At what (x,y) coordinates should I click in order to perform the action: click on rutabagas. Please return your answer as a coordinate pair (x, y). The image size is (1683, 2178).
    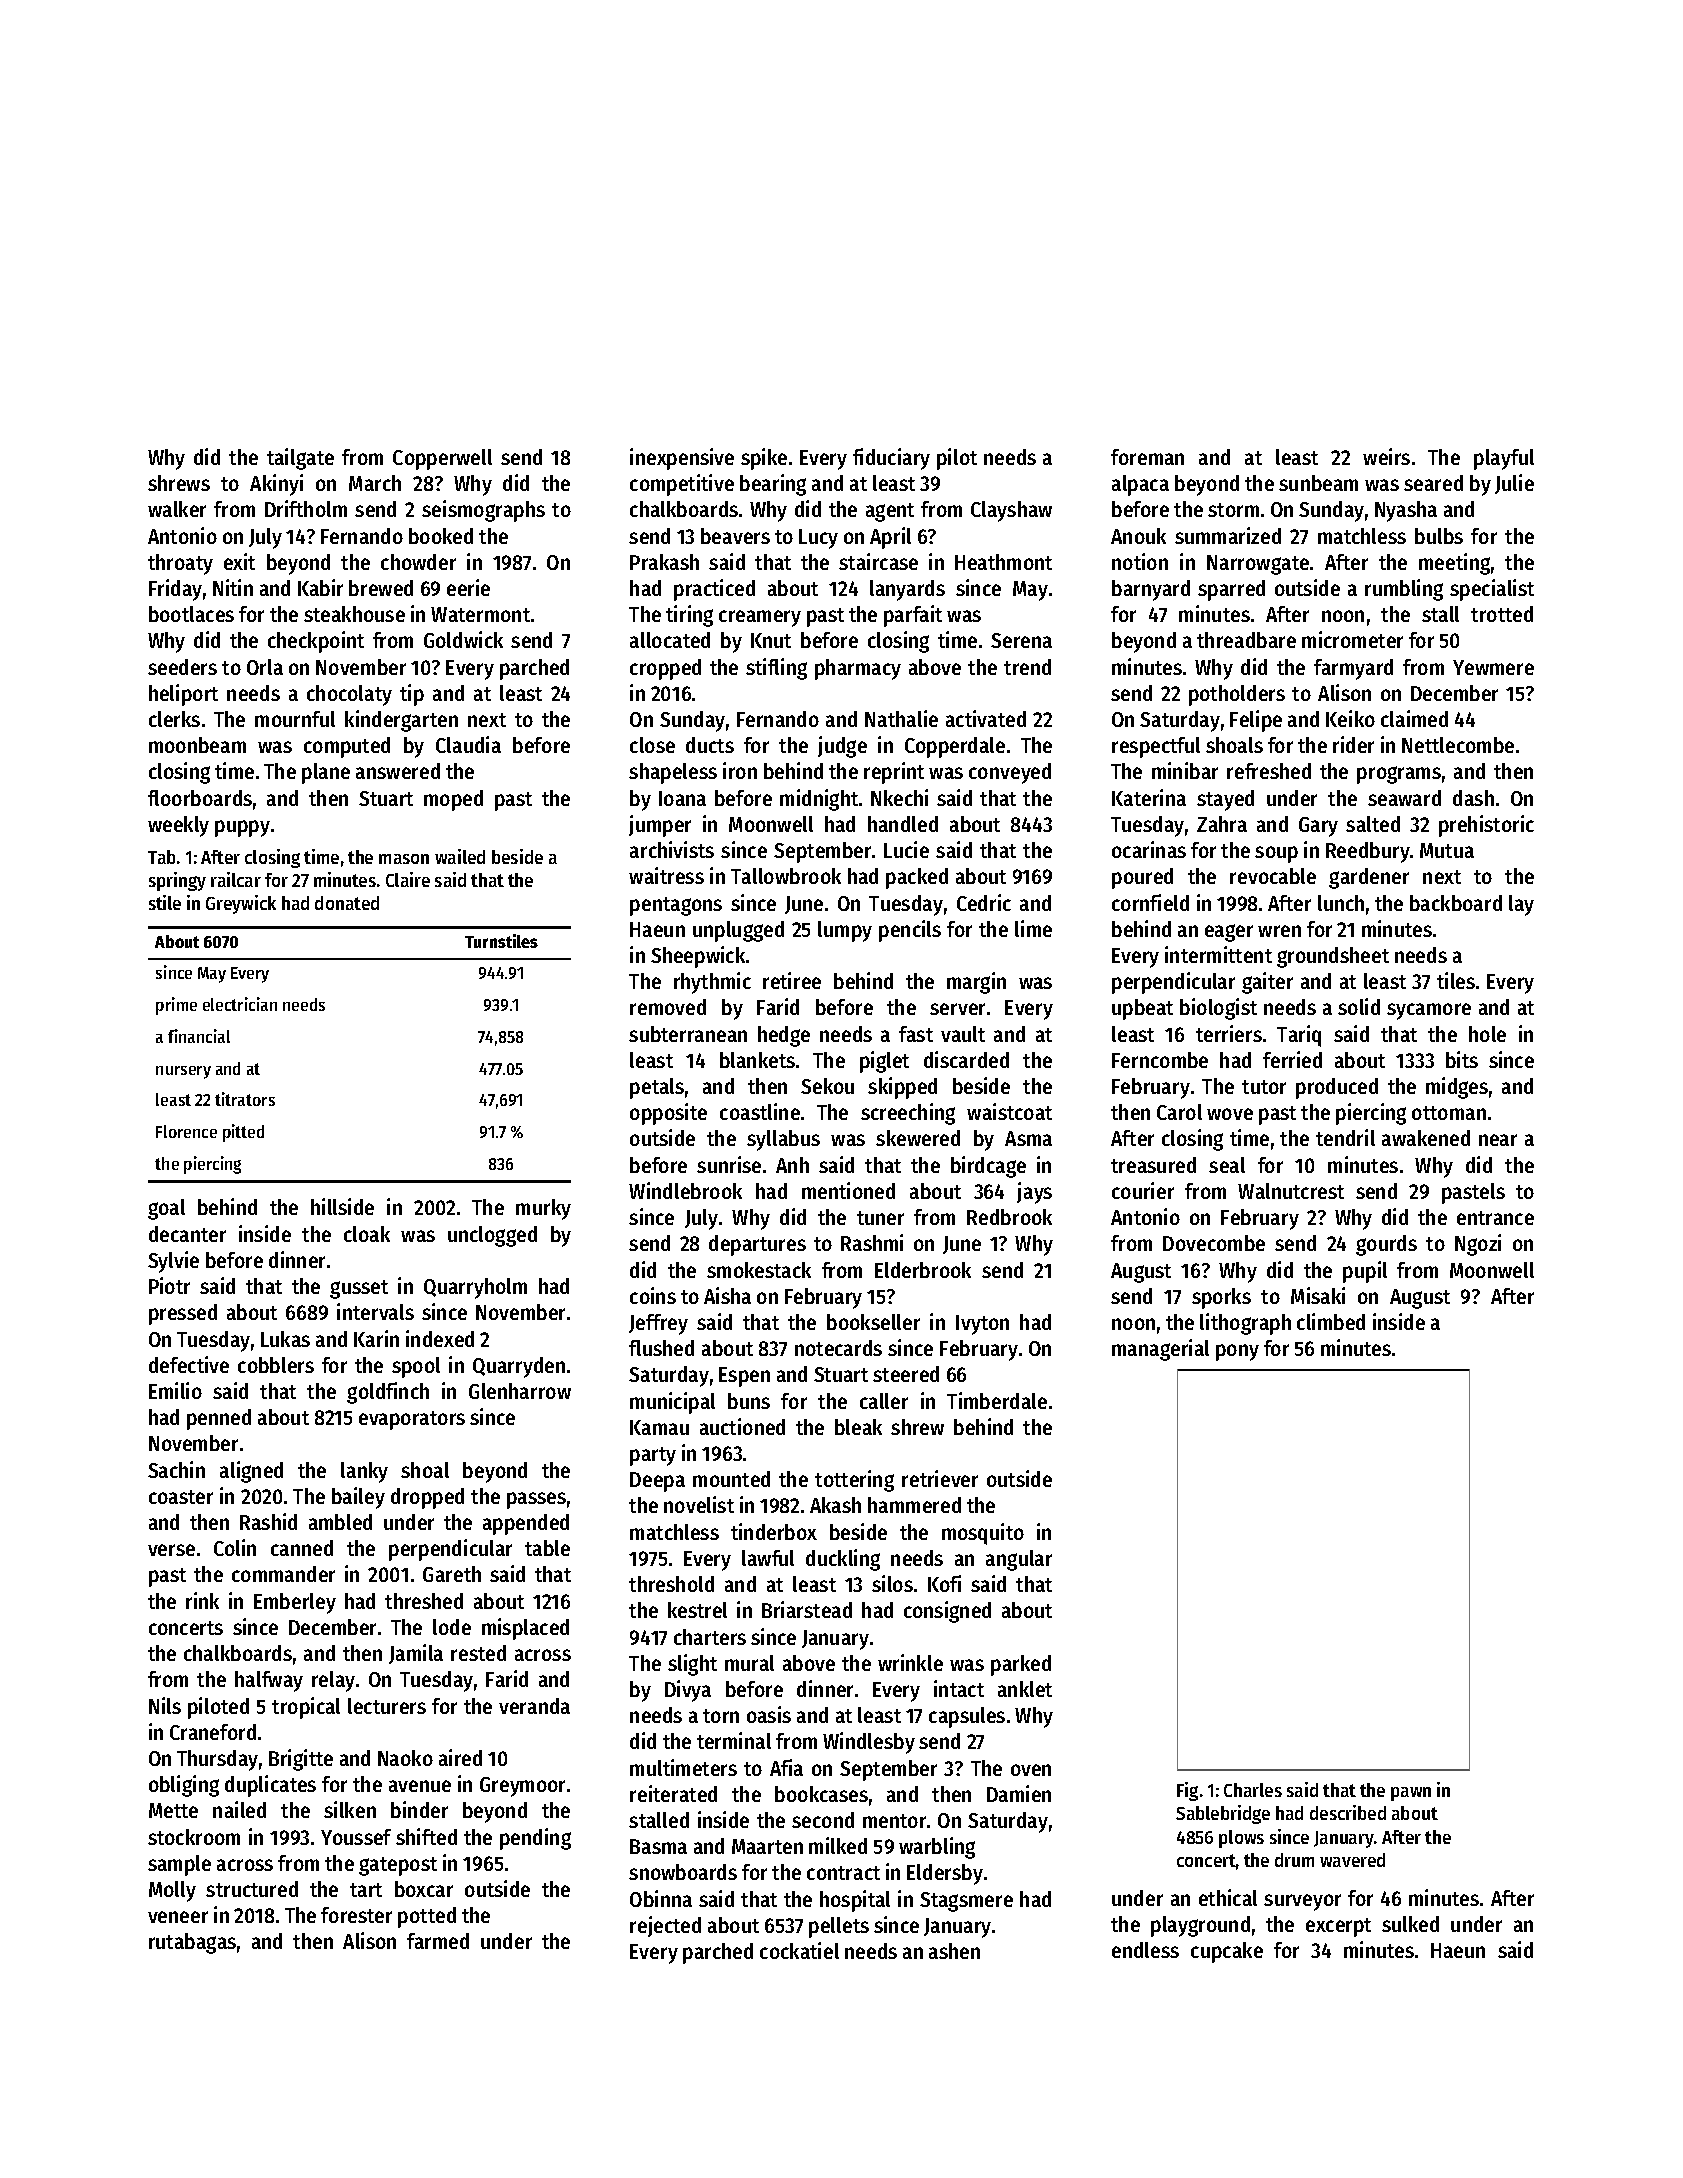
    Looking at the image, I should click on (192, 1943).
